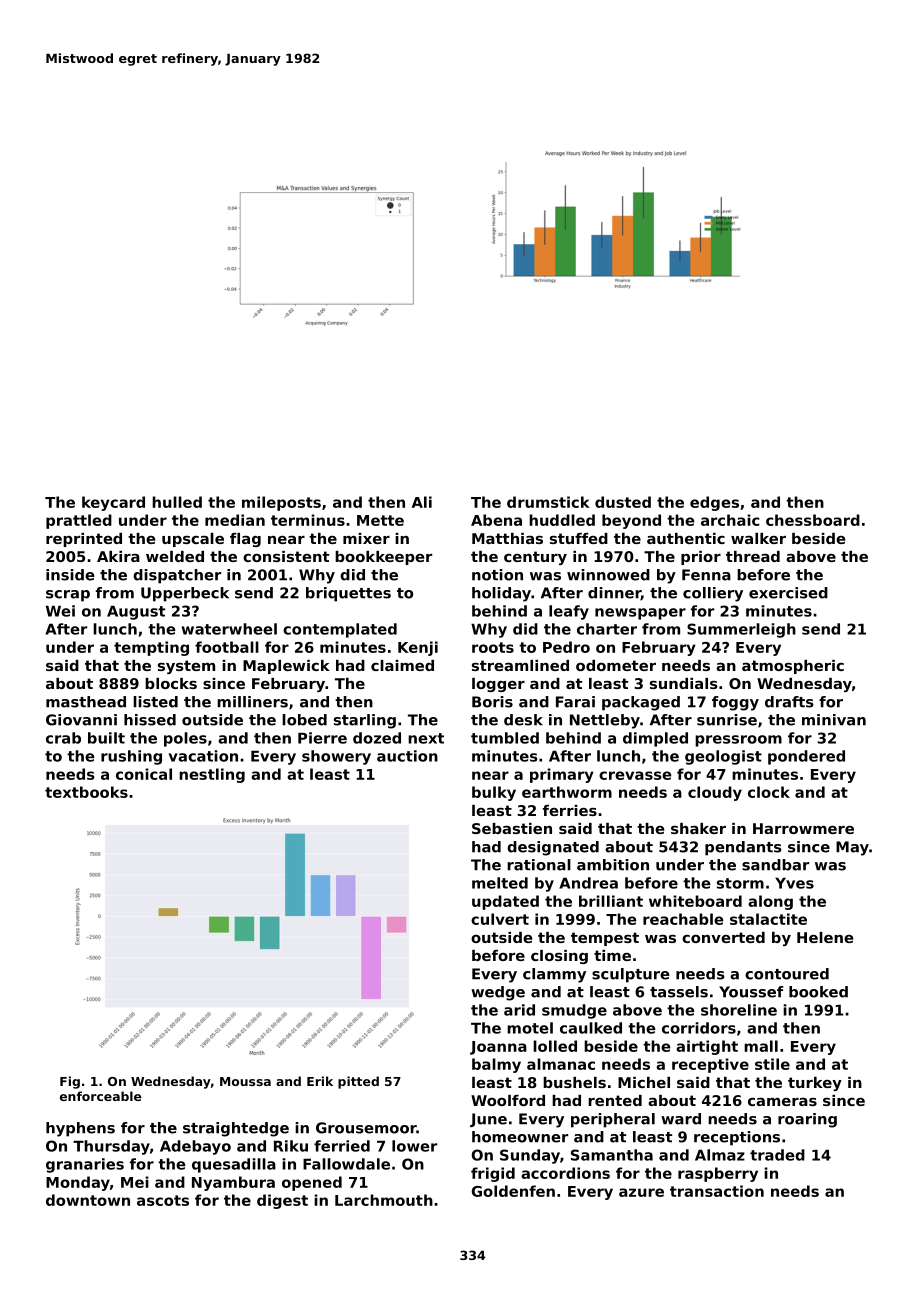 This image has width=919, height=1306. What do you see at coordinates (500, 919) in the image?
I see `culvert` at bounding box center [500, 919].
